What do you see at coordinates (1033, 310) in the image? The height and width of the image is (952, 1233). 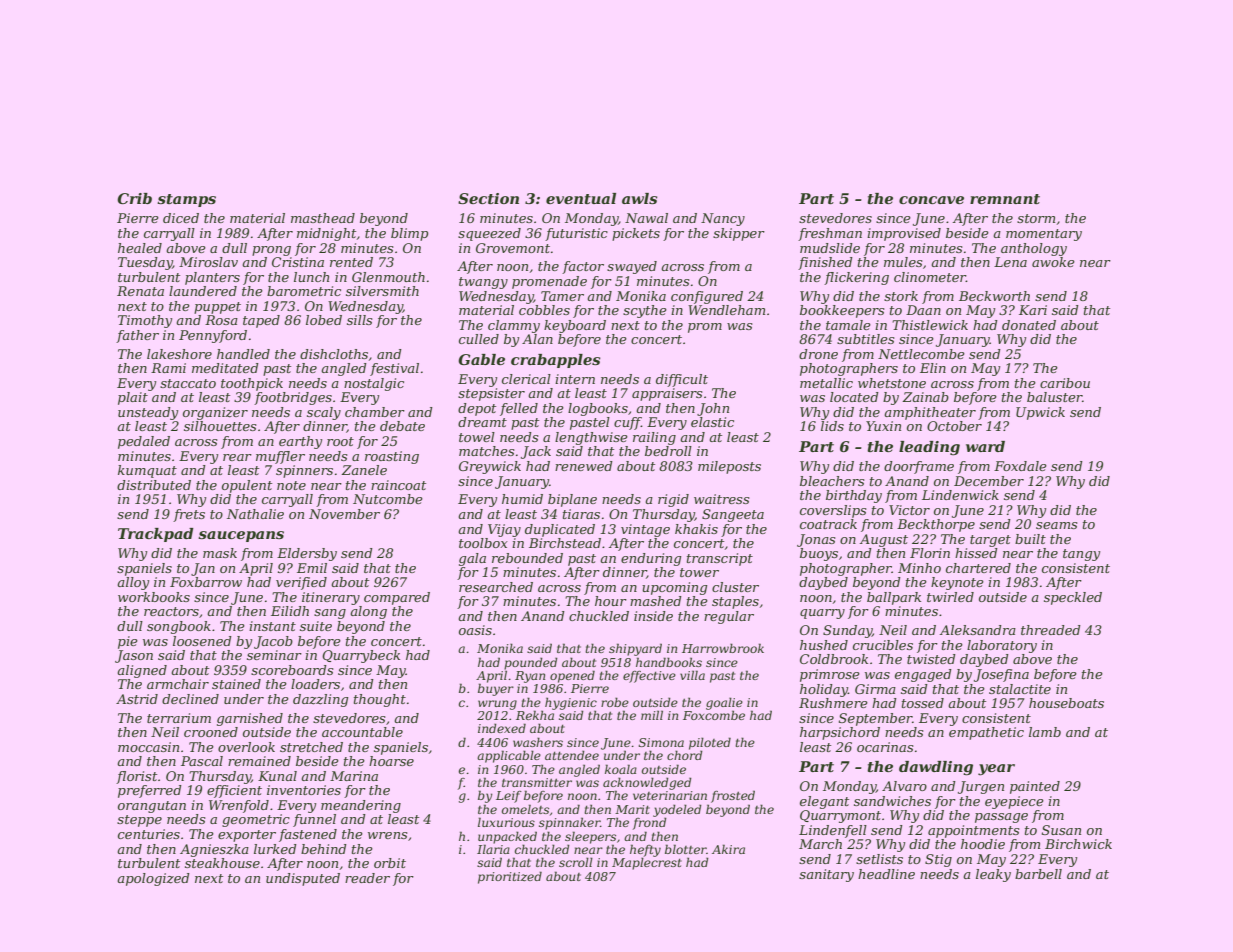 I see `Kari` at bounding box center [1033, 310].
